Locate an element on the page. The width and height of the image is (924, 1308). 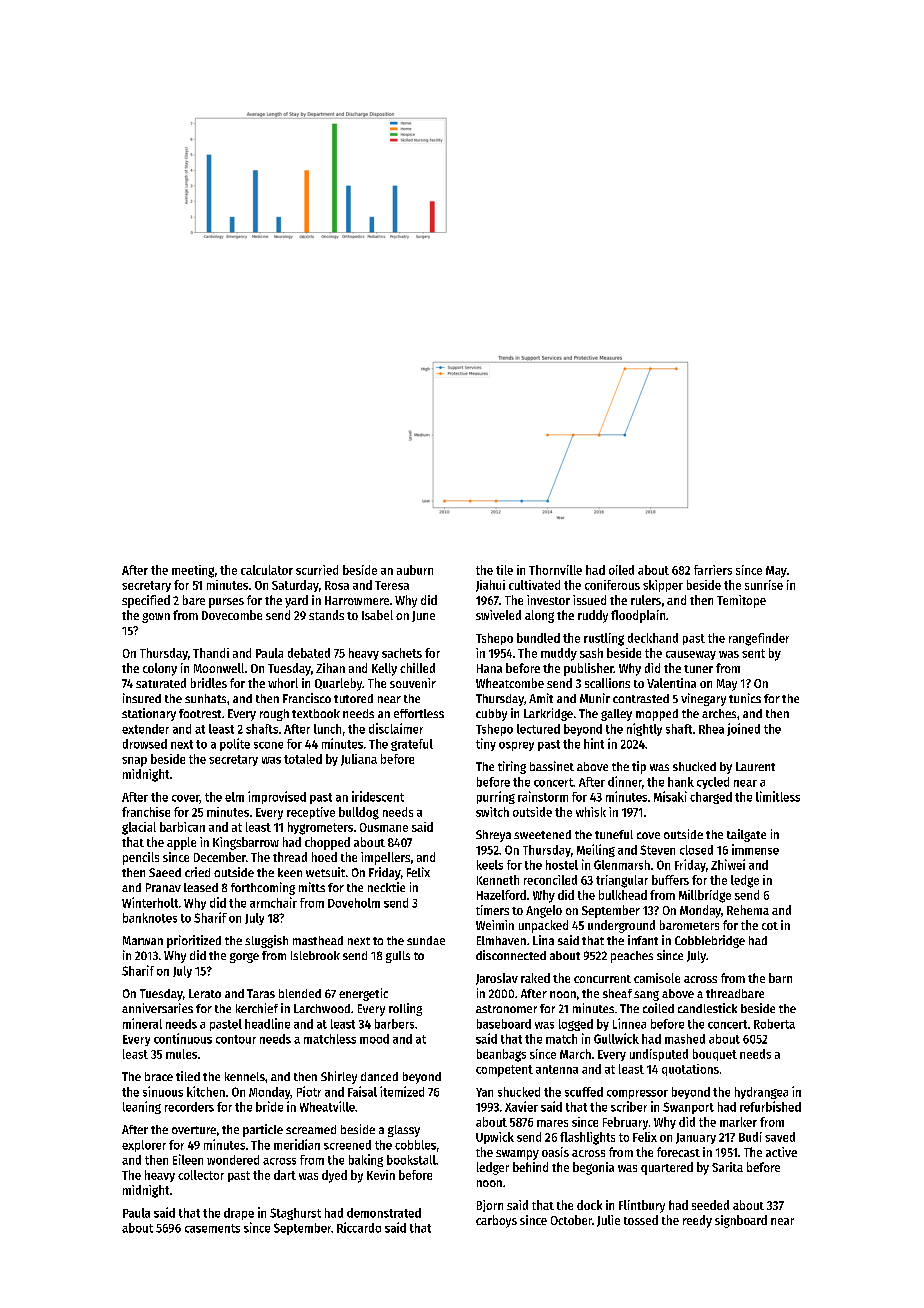
reedy is located at coordinates (697, 1221).
